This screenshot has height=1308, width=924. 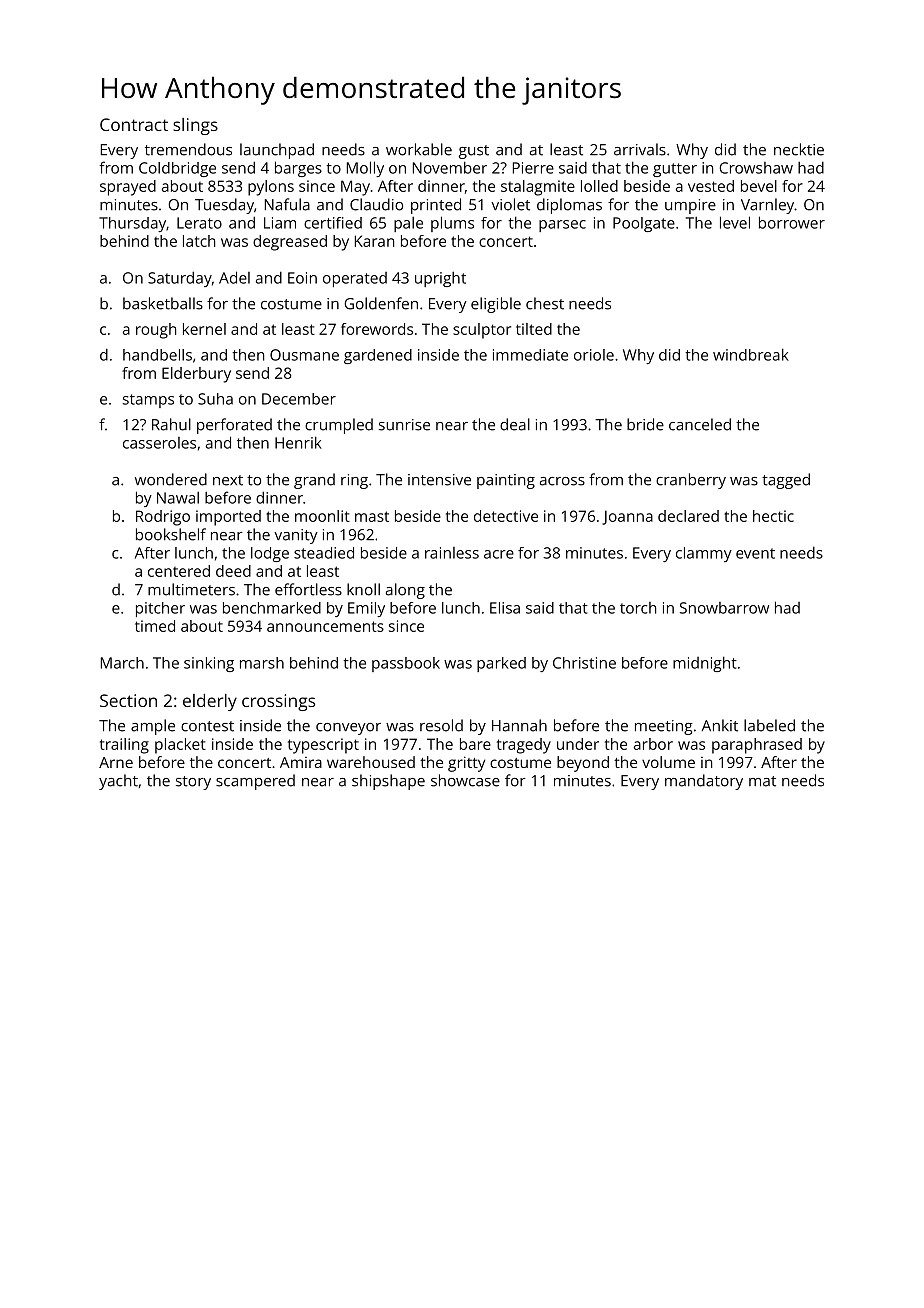 I want to click on Rahul, so click(x=171, y=424).
